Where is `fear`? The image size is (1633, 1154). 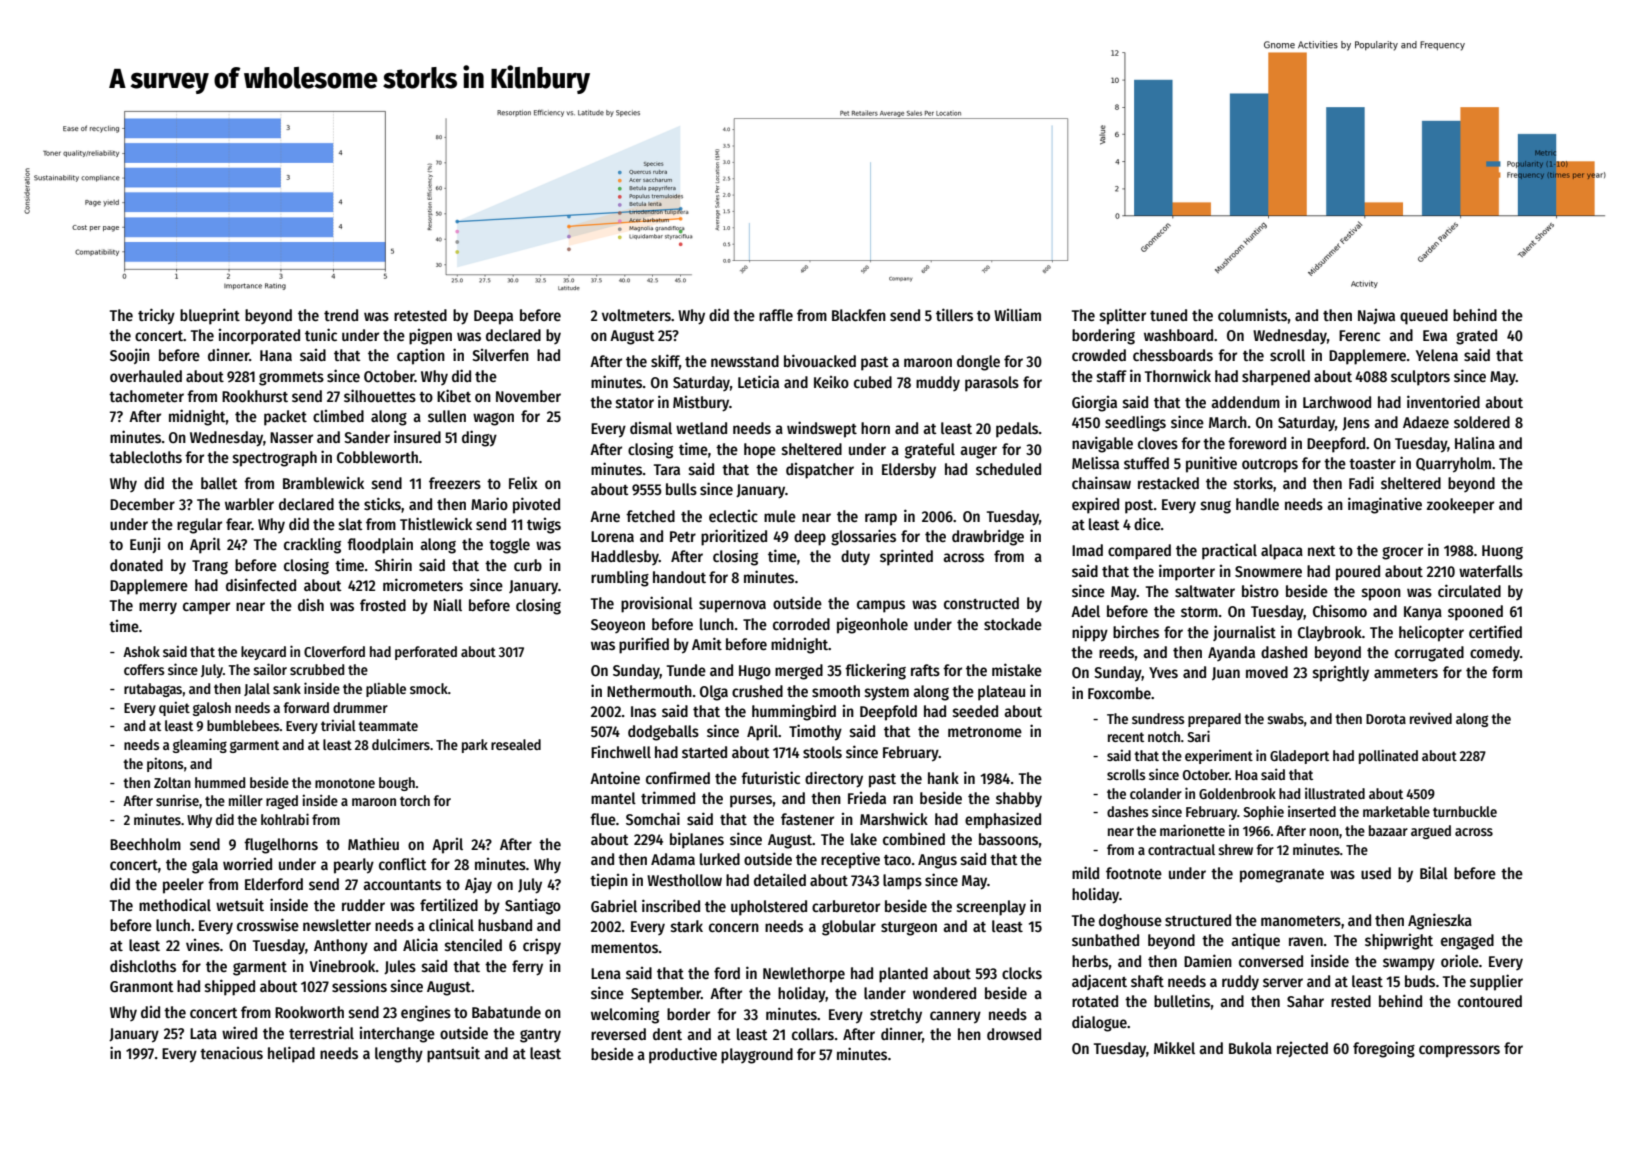 fear is located at coordinates (239, 524).
